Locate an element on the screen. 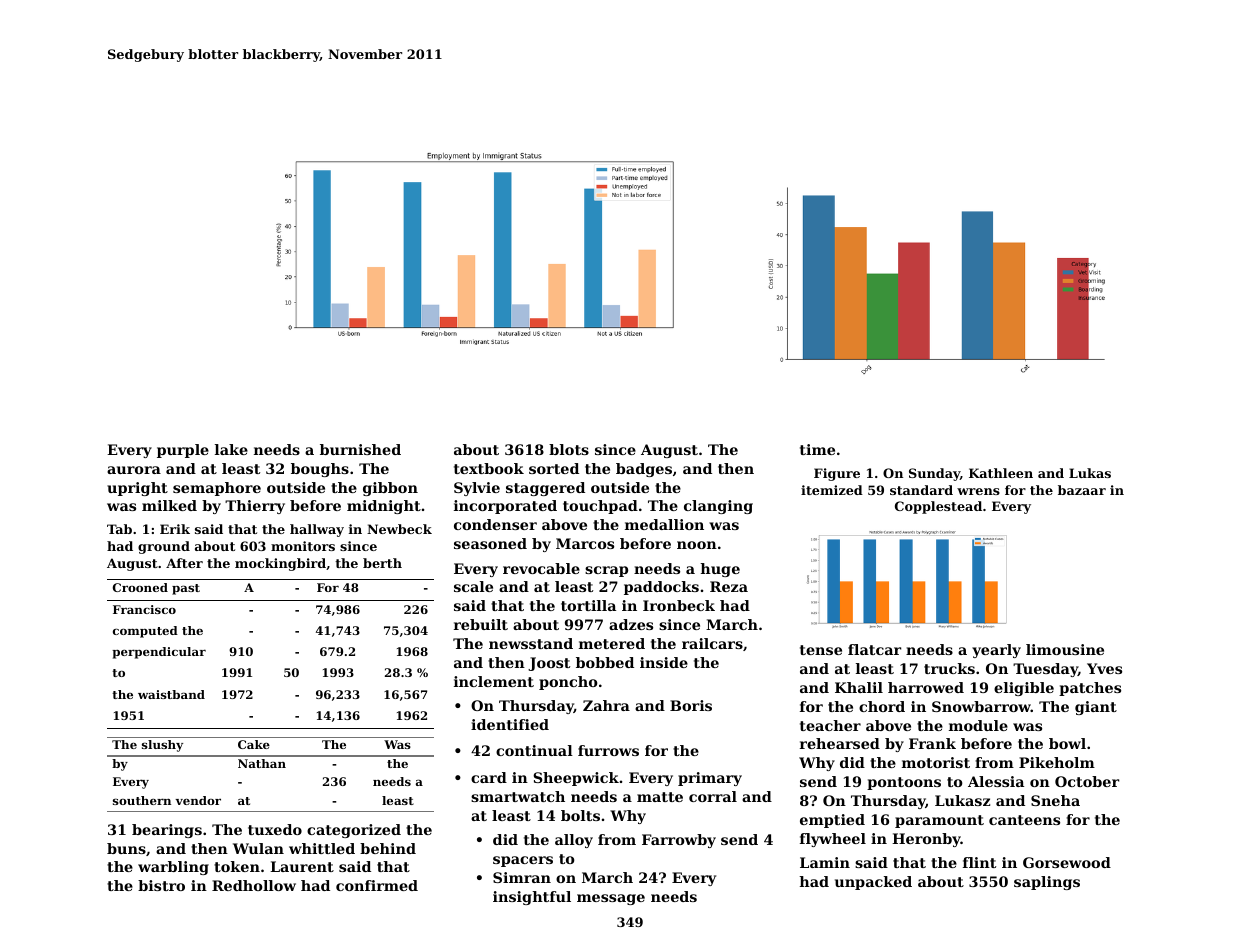  clanging is located at coordinates (718, 507).
